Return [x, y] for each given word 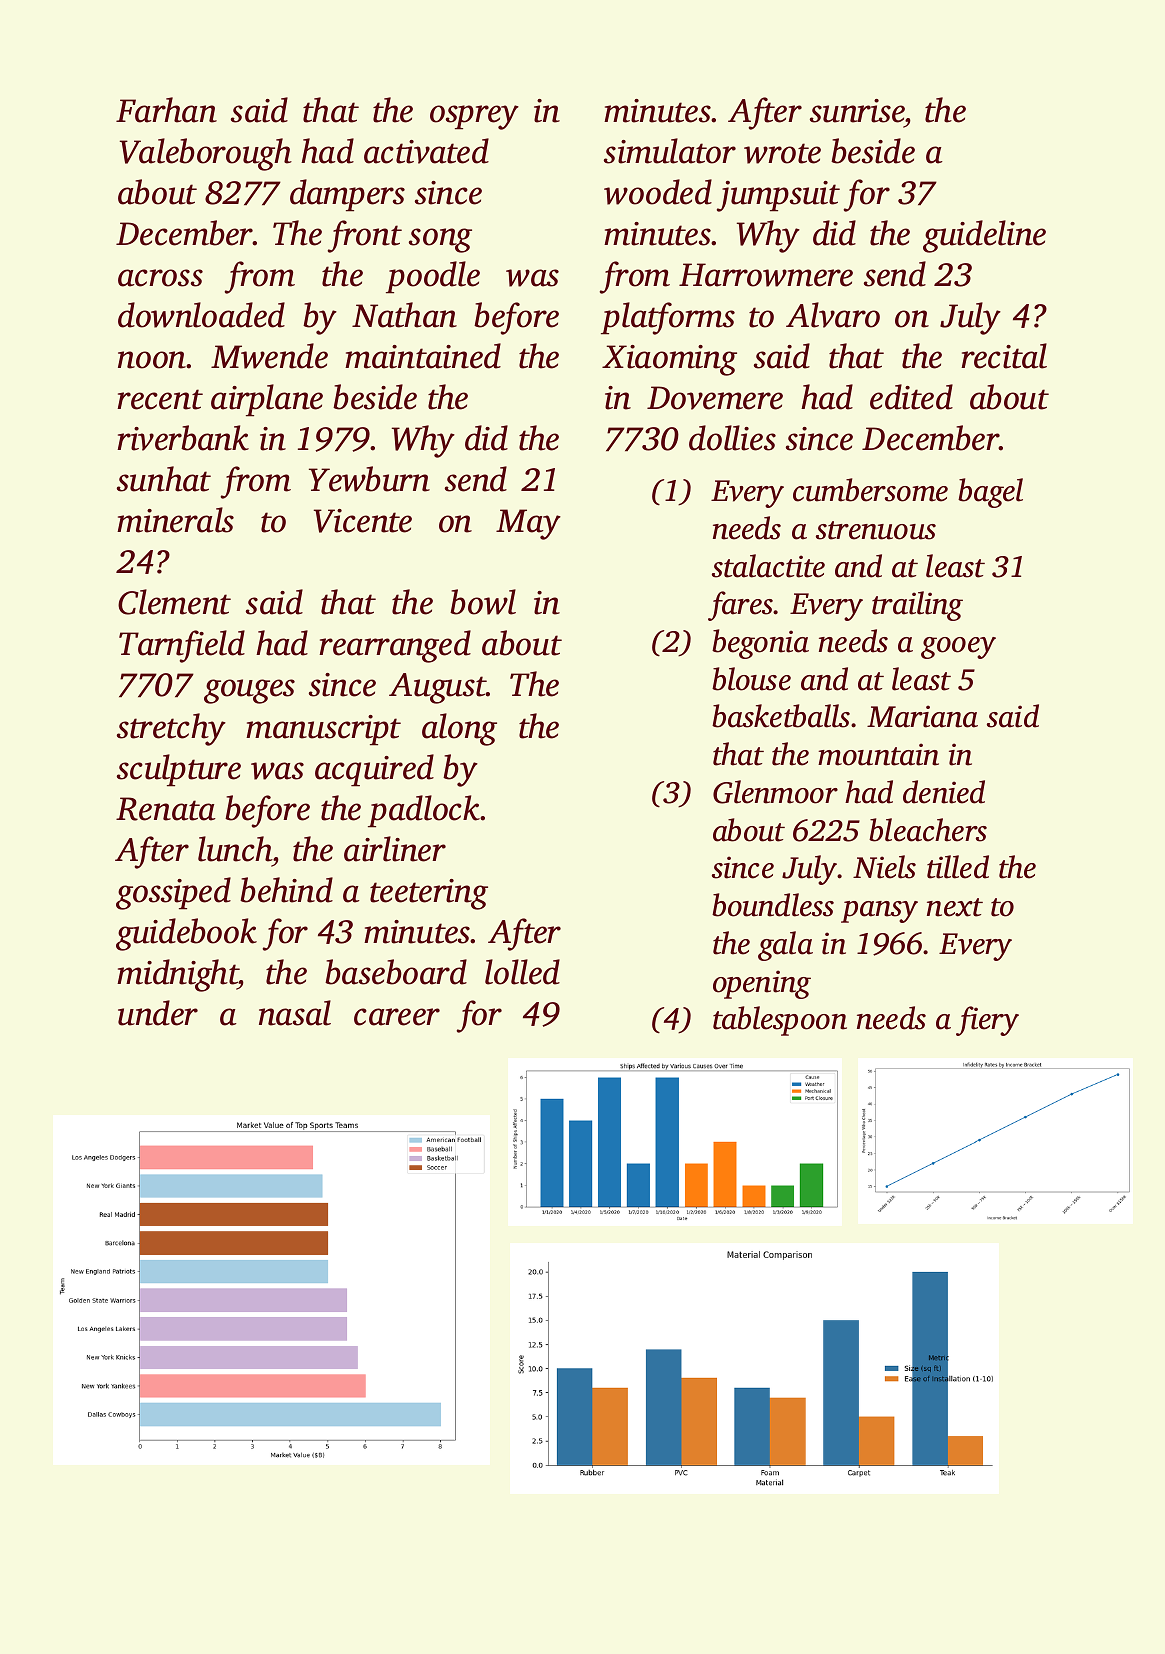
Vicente [363, 521]
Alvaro [833, 315]
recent [160, 399]
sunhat [164, 479]
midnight [177, 975]
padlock [424, 811]
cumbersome [870, 490]
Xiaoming [669, 360]
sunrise [857, 111]
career [397, 1017]
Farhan [166, 110]
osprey [474, 117]
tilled [958, 867]
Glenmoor [775, 792]
